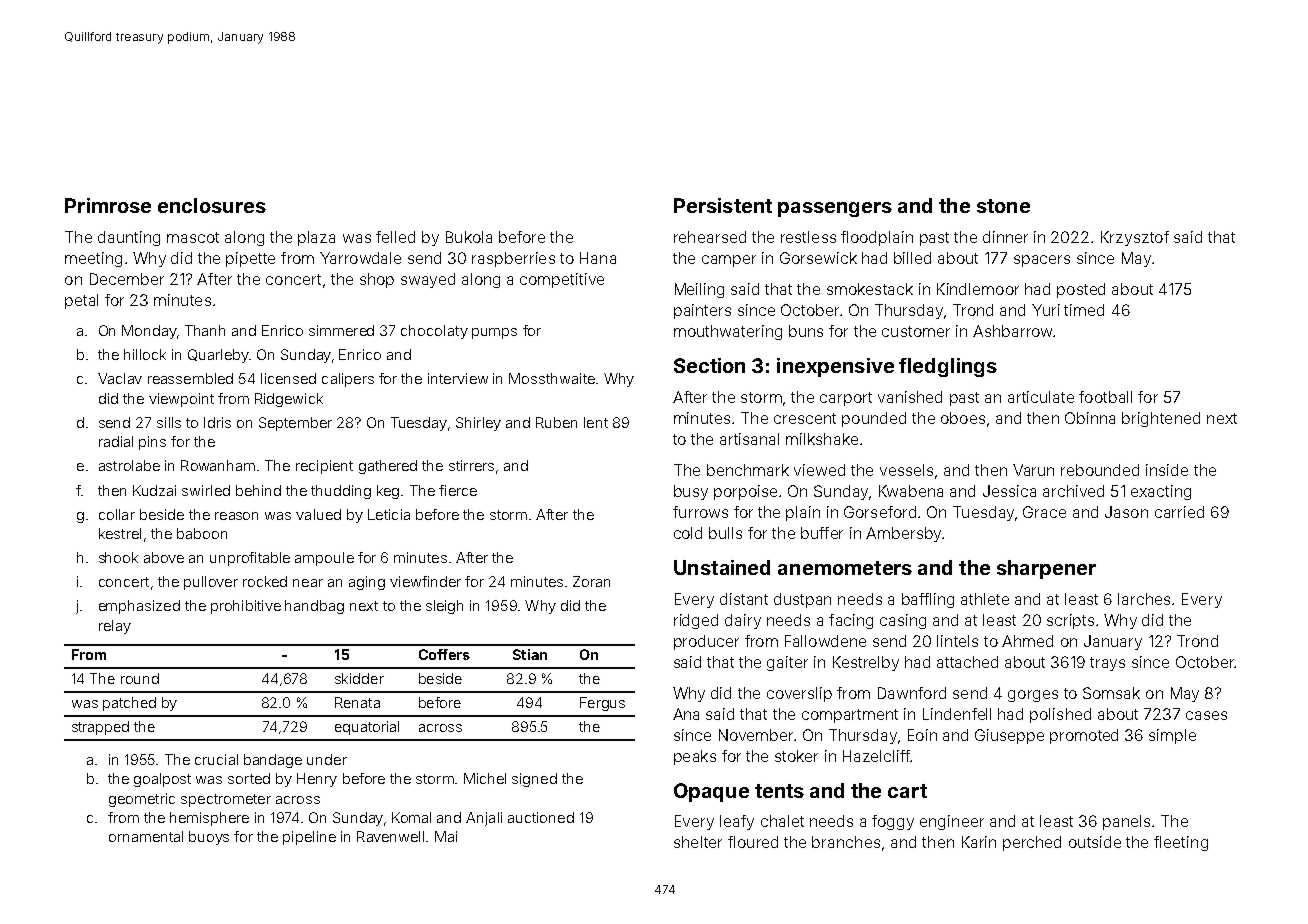  I want to click on Kwabena, so click(911, 491).
